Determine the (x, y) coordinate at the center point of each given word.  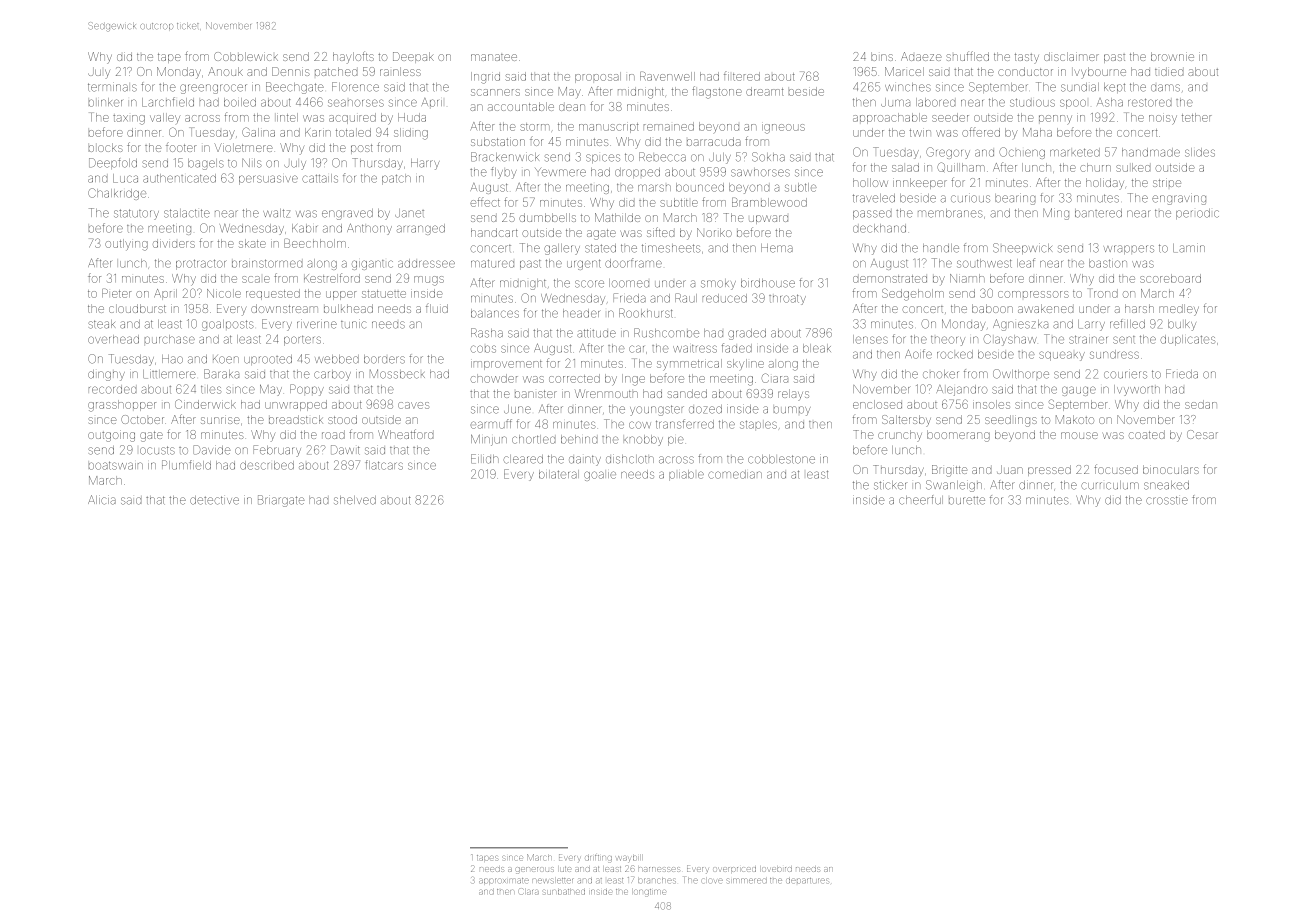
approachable (890, 118)
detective (214, 500)
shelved (355, 500)
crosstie (1167, 500)
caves (413, 405)
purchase (170, 339)
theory (948, 341)
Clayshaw (1010, 340)
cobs (483, 349)
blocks (106, 147)
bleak (817, 348)
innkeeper (920, 183)
